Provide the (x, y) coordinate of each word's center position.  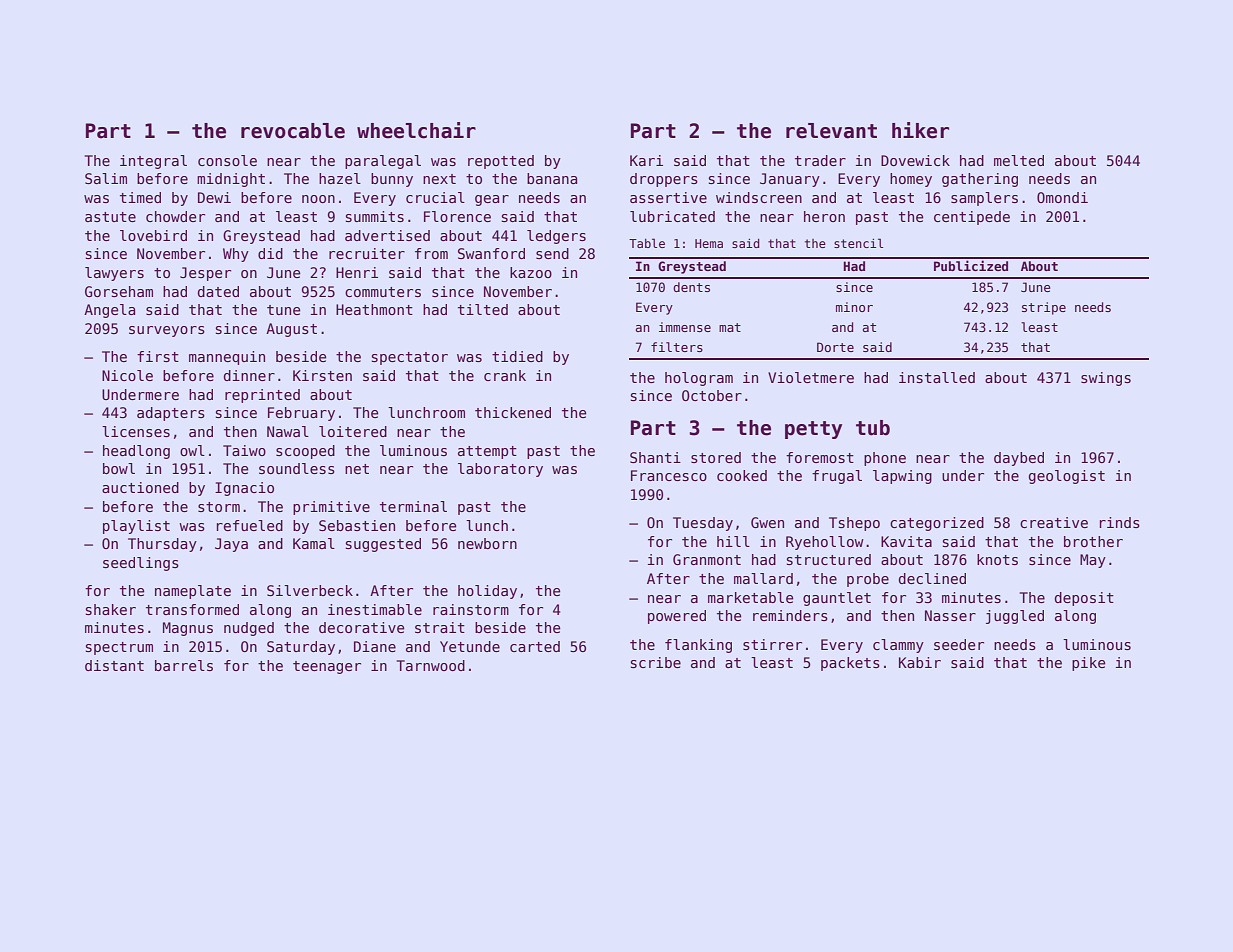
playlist (136, 527)
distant (114, 665)
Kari (646, 160)
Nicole (127, 375)
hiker (920, 130)
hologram (699, 379)
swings (1106, 379)
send (552, 253)
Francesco (669, 475)
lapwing (902, 477)
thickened (513, 412)
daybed (1019, 459)
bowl (119, 468)
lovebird (153, 235)
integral (153, 162)
